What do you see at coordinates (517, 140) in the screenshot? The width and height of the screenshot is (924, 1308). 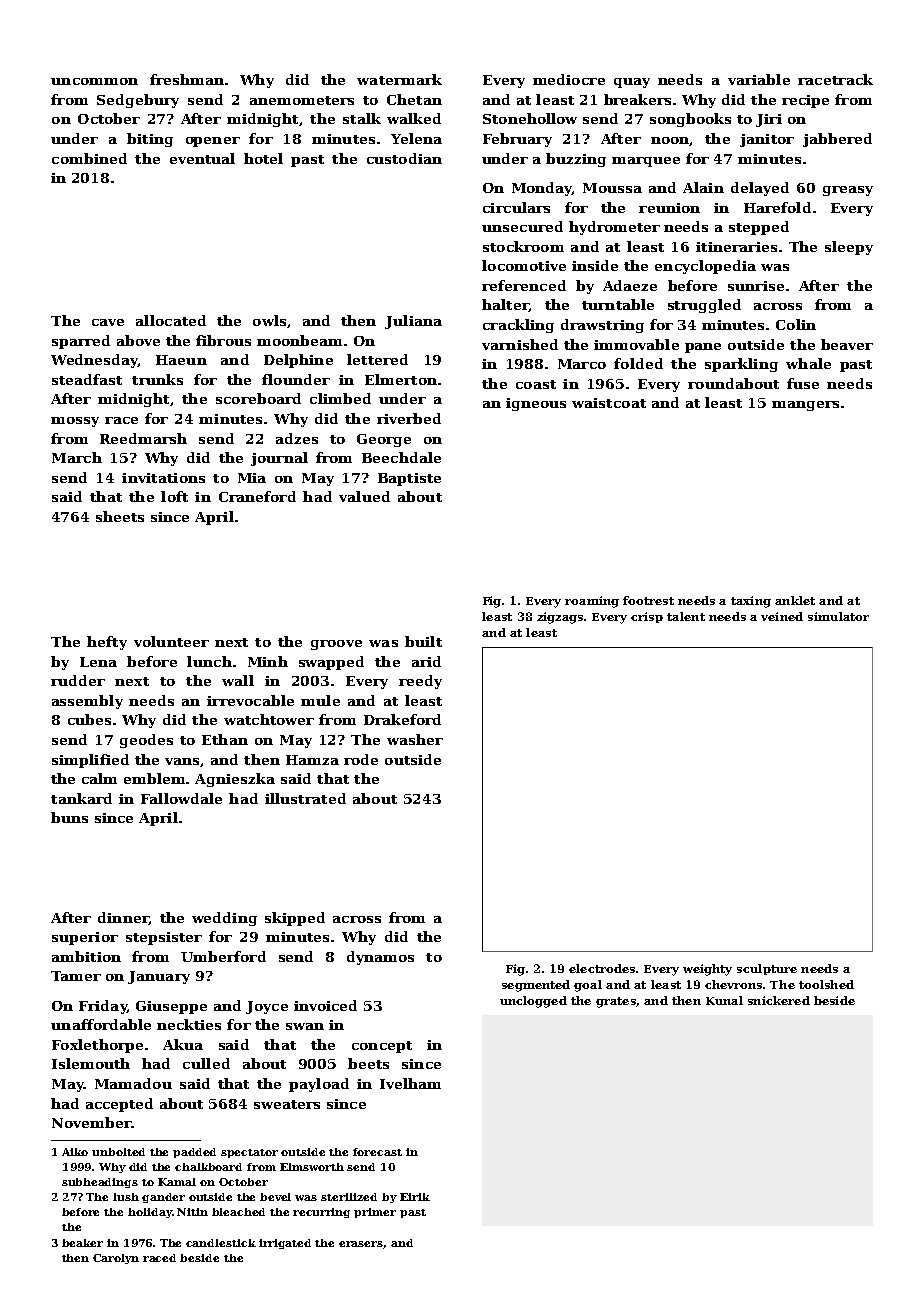 I see `February` at bounding box center [517, 140].
